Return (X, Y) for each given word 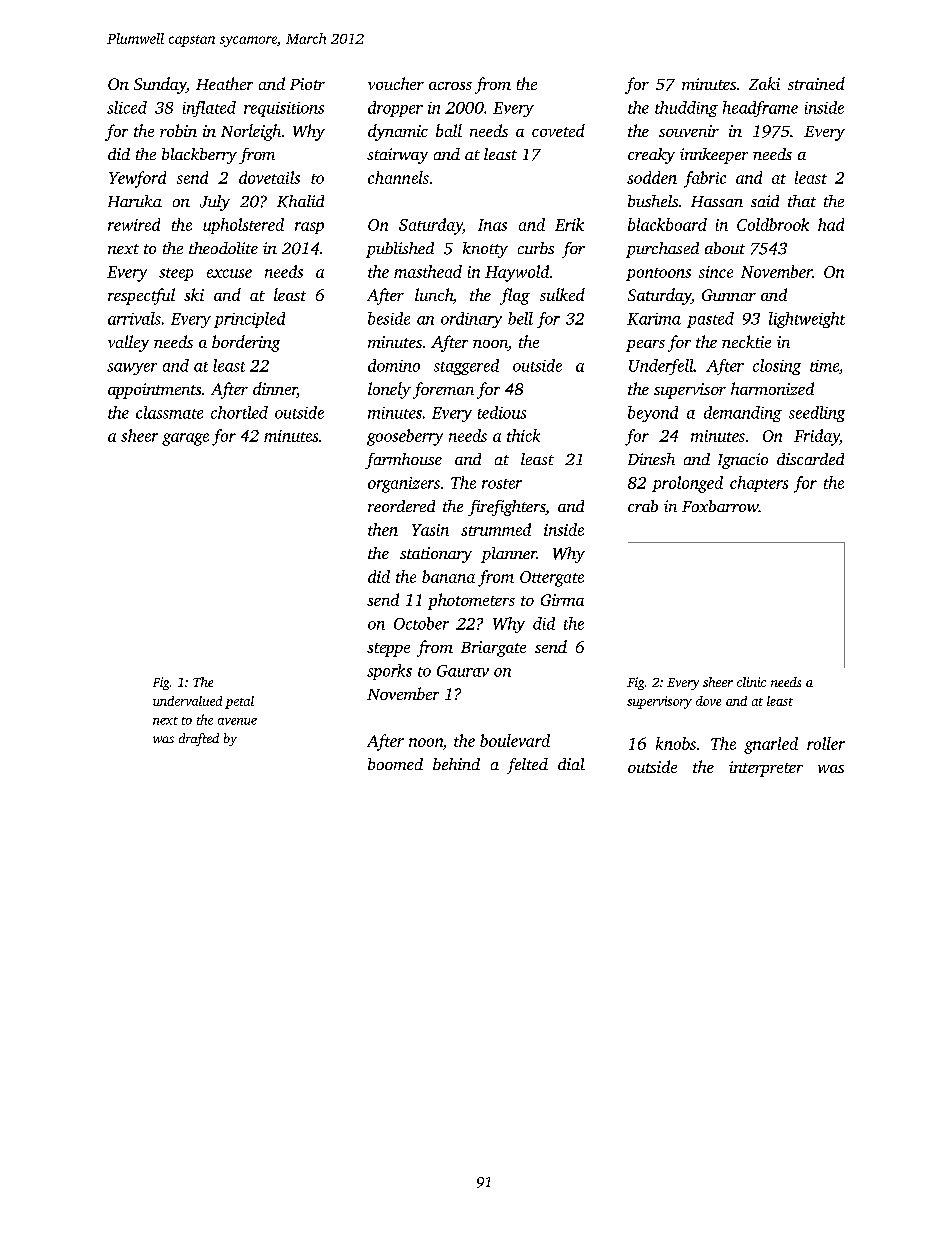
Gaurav (463, 671)
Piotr (307, 84)
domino (394, 365)
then (383, 529)
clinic (751, 682)
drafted (199, 739)
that (802, 201)
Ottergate (552, 579)
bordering (246, 343)
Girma (562, 600)
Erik (569, 224)
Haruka (135, 201)
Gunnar (729, 295)
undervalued (187, 701)
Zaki (764, 83)
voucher (396, 83)
